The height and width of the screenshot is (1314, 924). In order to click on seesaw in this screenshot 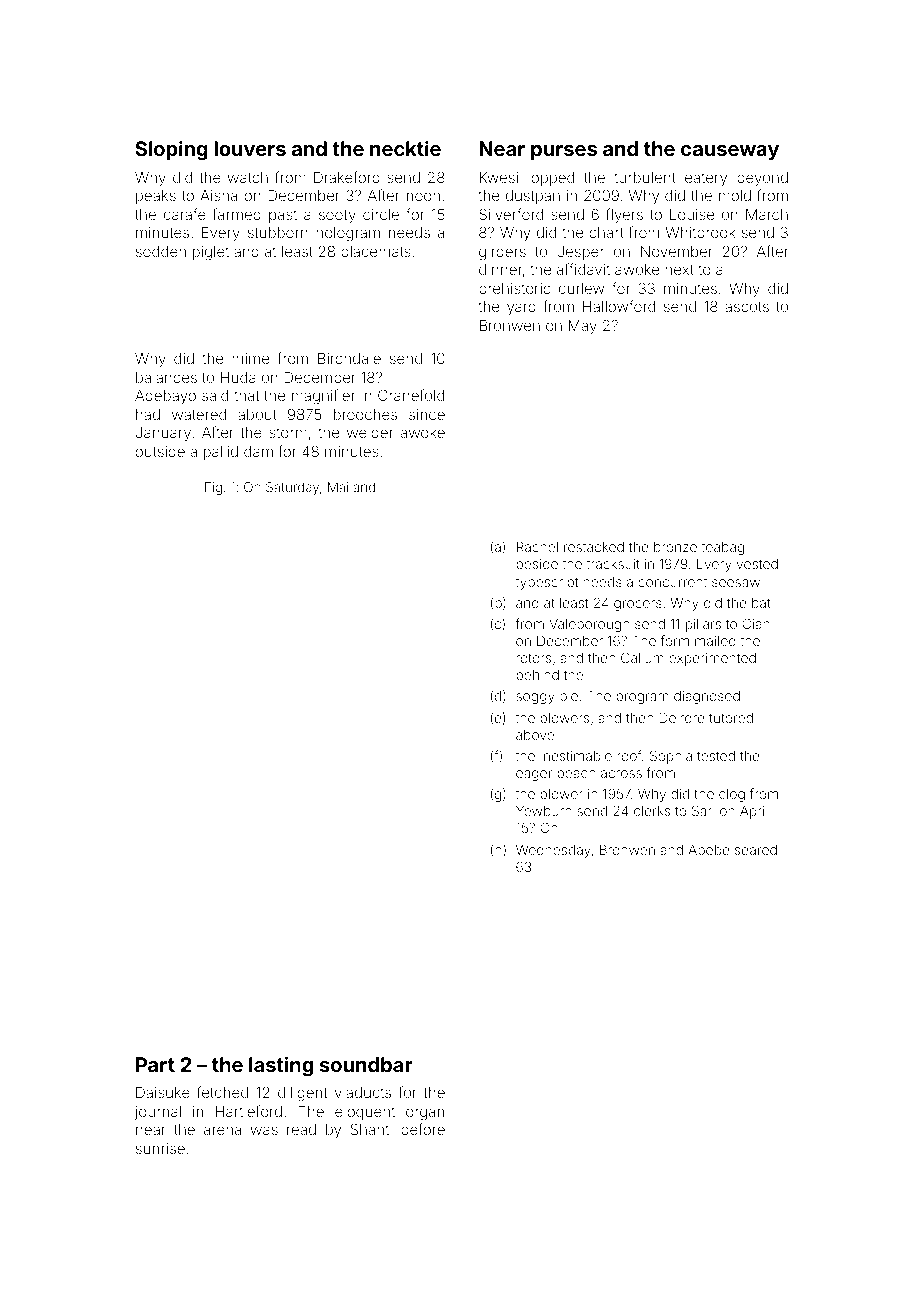, I will do `click(736, 583)`.
